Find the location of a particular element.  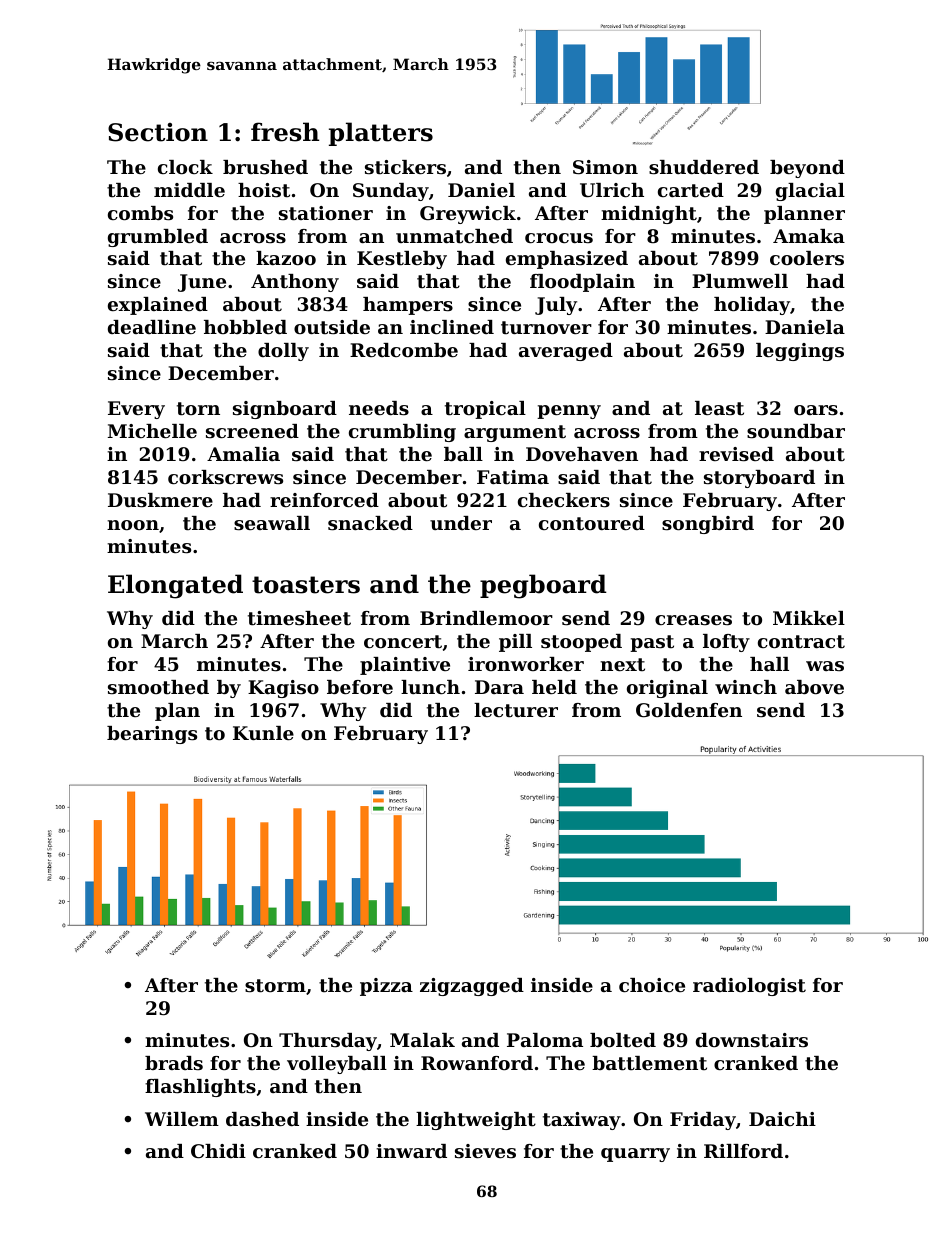

smoothed is located at coordinates (158, 687).
